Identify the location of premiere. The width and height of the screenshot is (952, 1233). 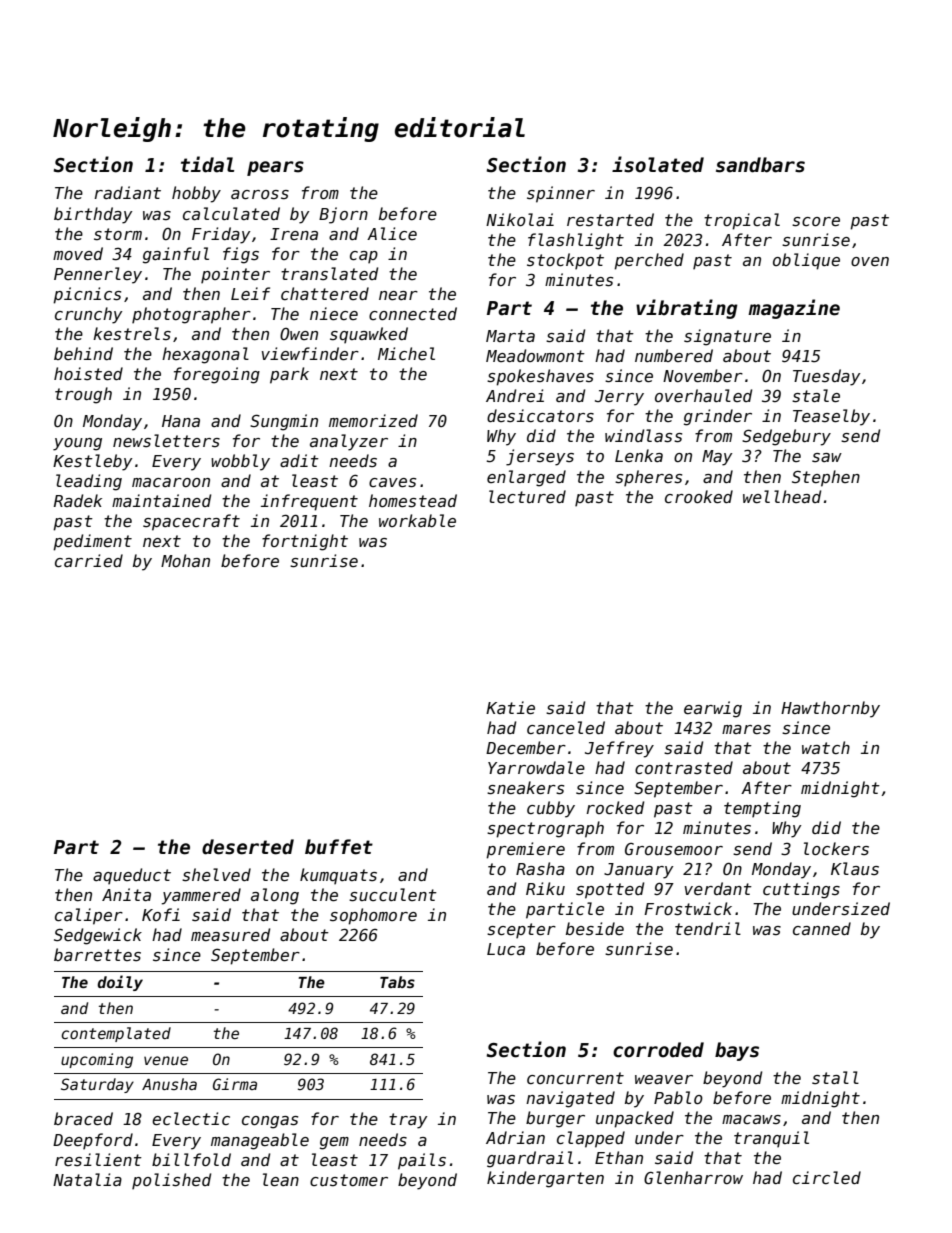
(525, 850).
